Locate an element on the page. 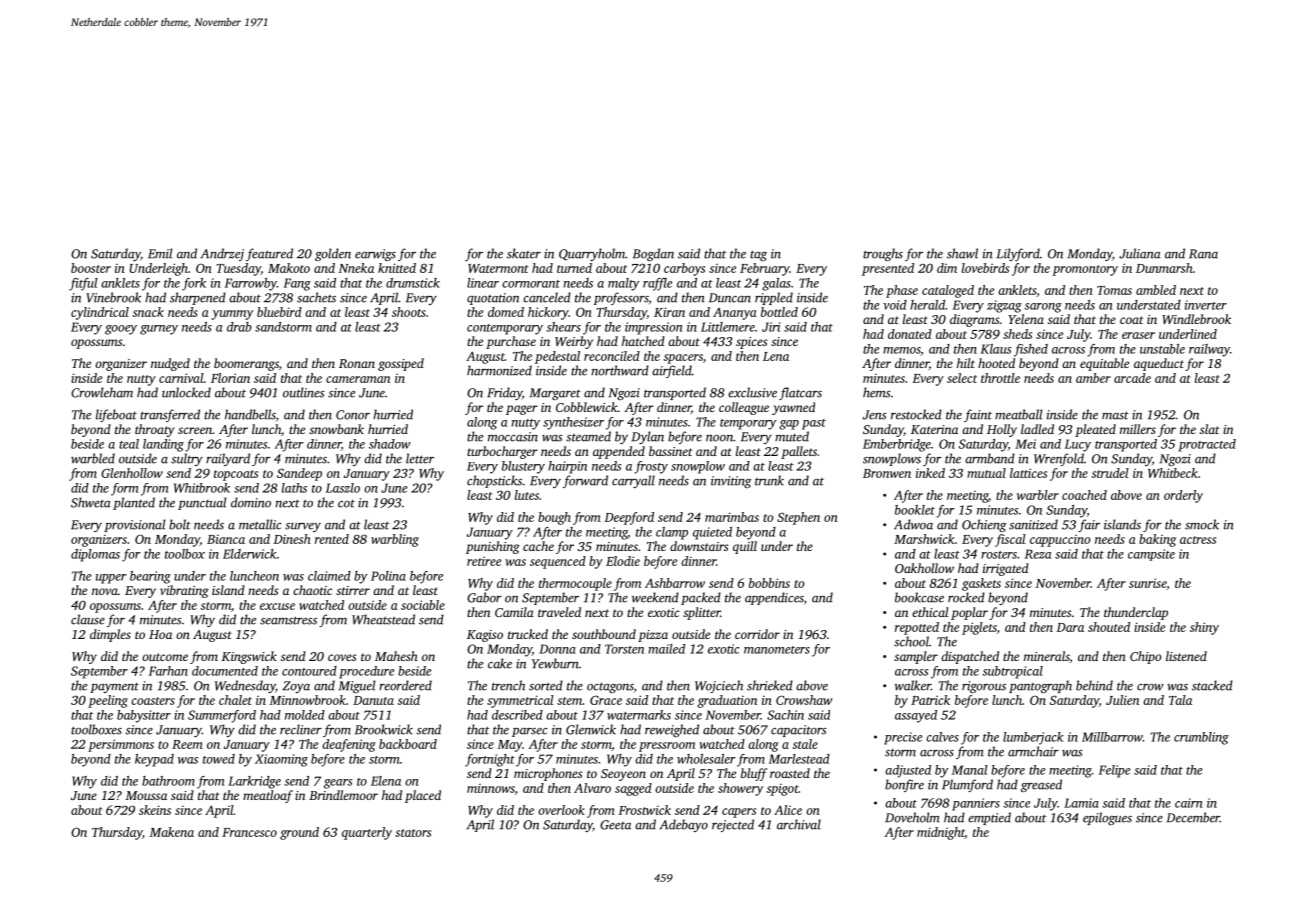 The width and height of the document is (1308, 924). gears is located at coordinates (338, 784).
